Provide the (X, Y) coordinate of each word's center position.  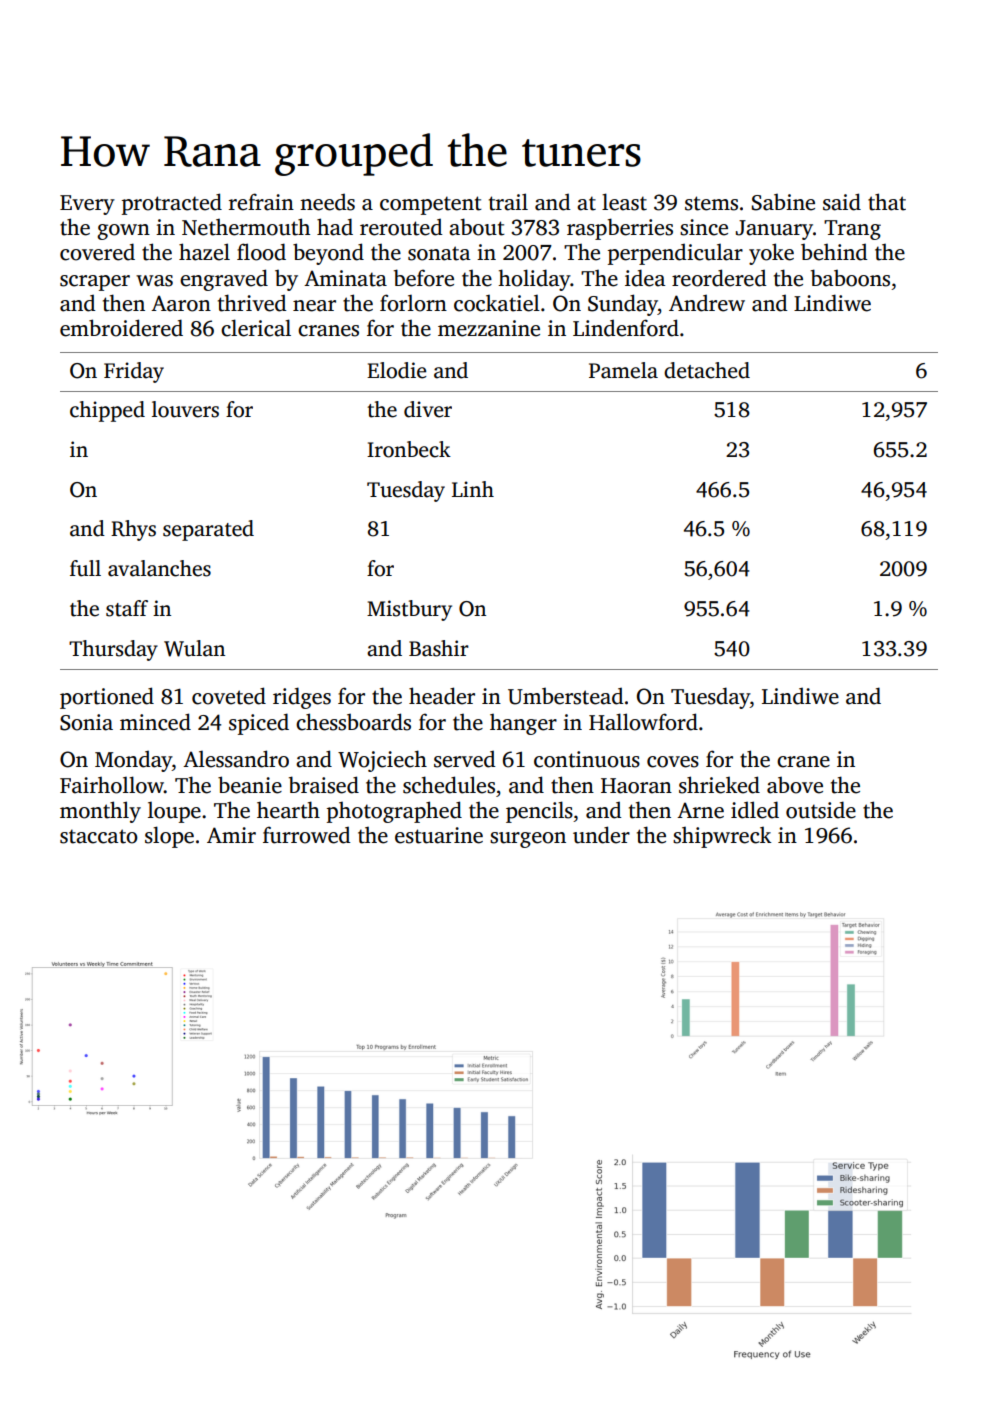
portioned (107, 698)
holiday (534, 280)
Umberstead (566, 696)
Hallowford (643, 722)
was (154, 281)
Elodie (396, 370)
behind (834, 252)
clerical (256, 328)
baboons (850, 278)
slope (169, 837)
